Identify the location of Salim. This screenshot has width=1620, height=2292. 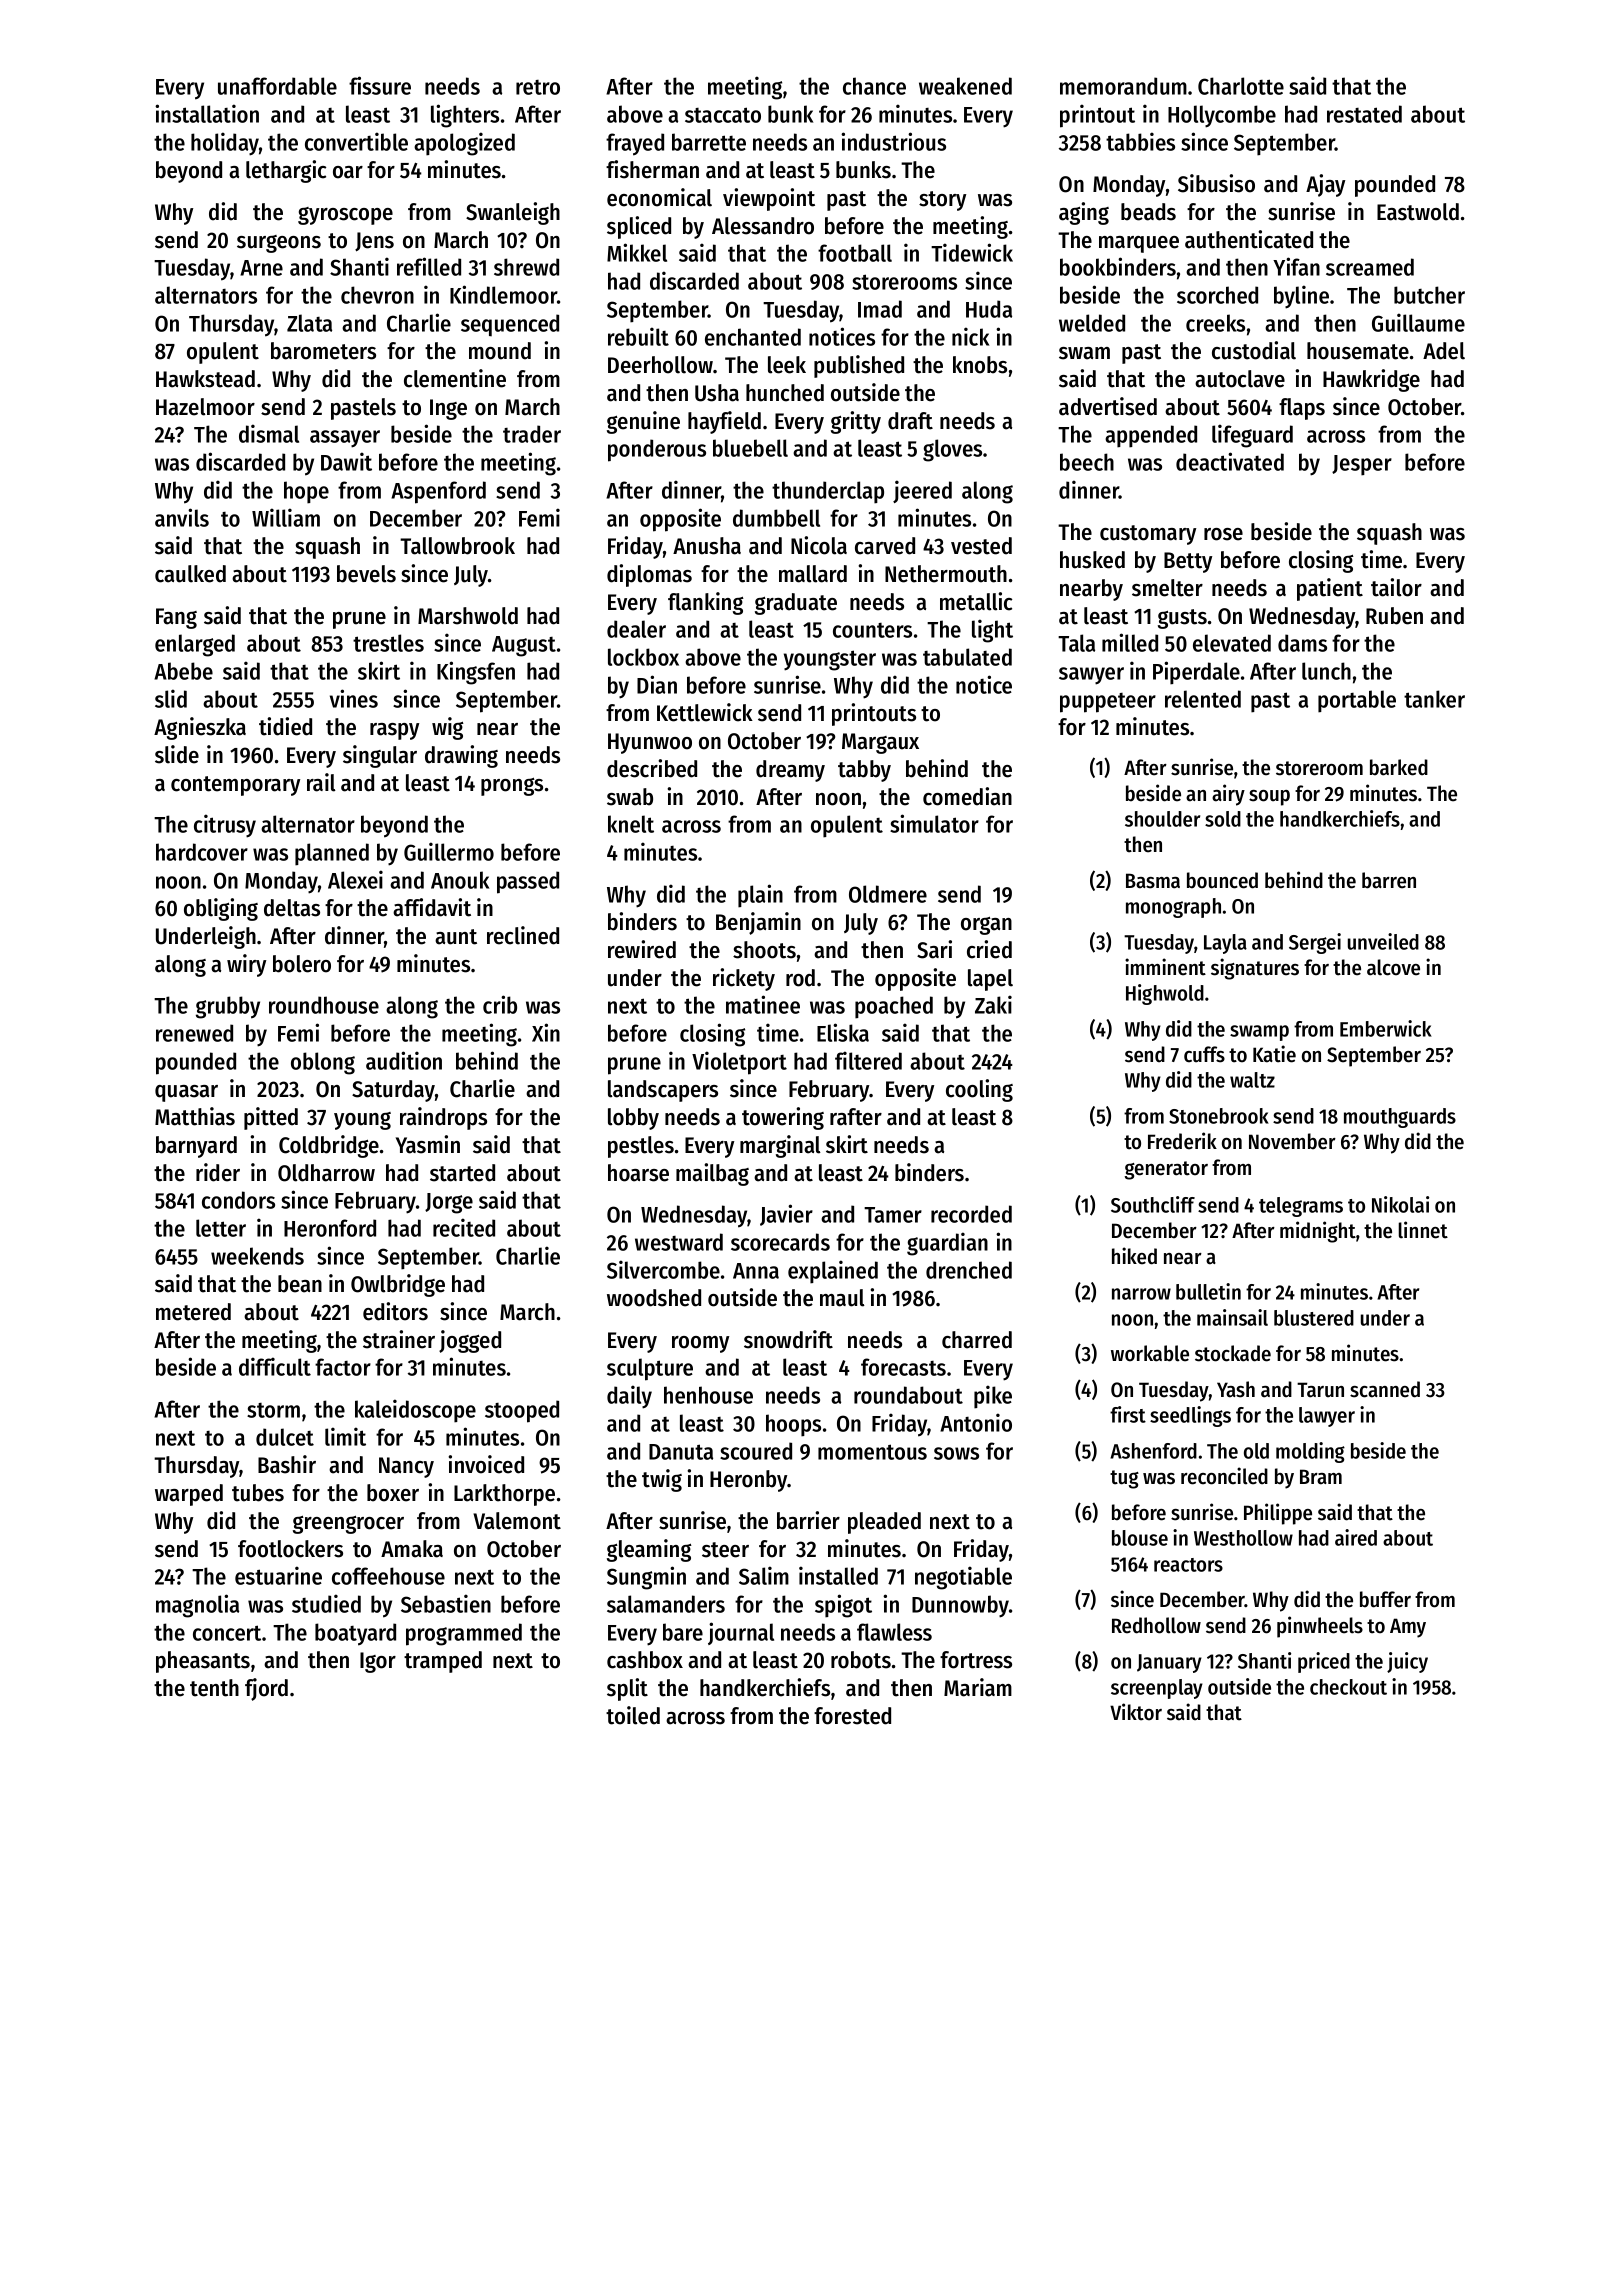
(764, 1575).
